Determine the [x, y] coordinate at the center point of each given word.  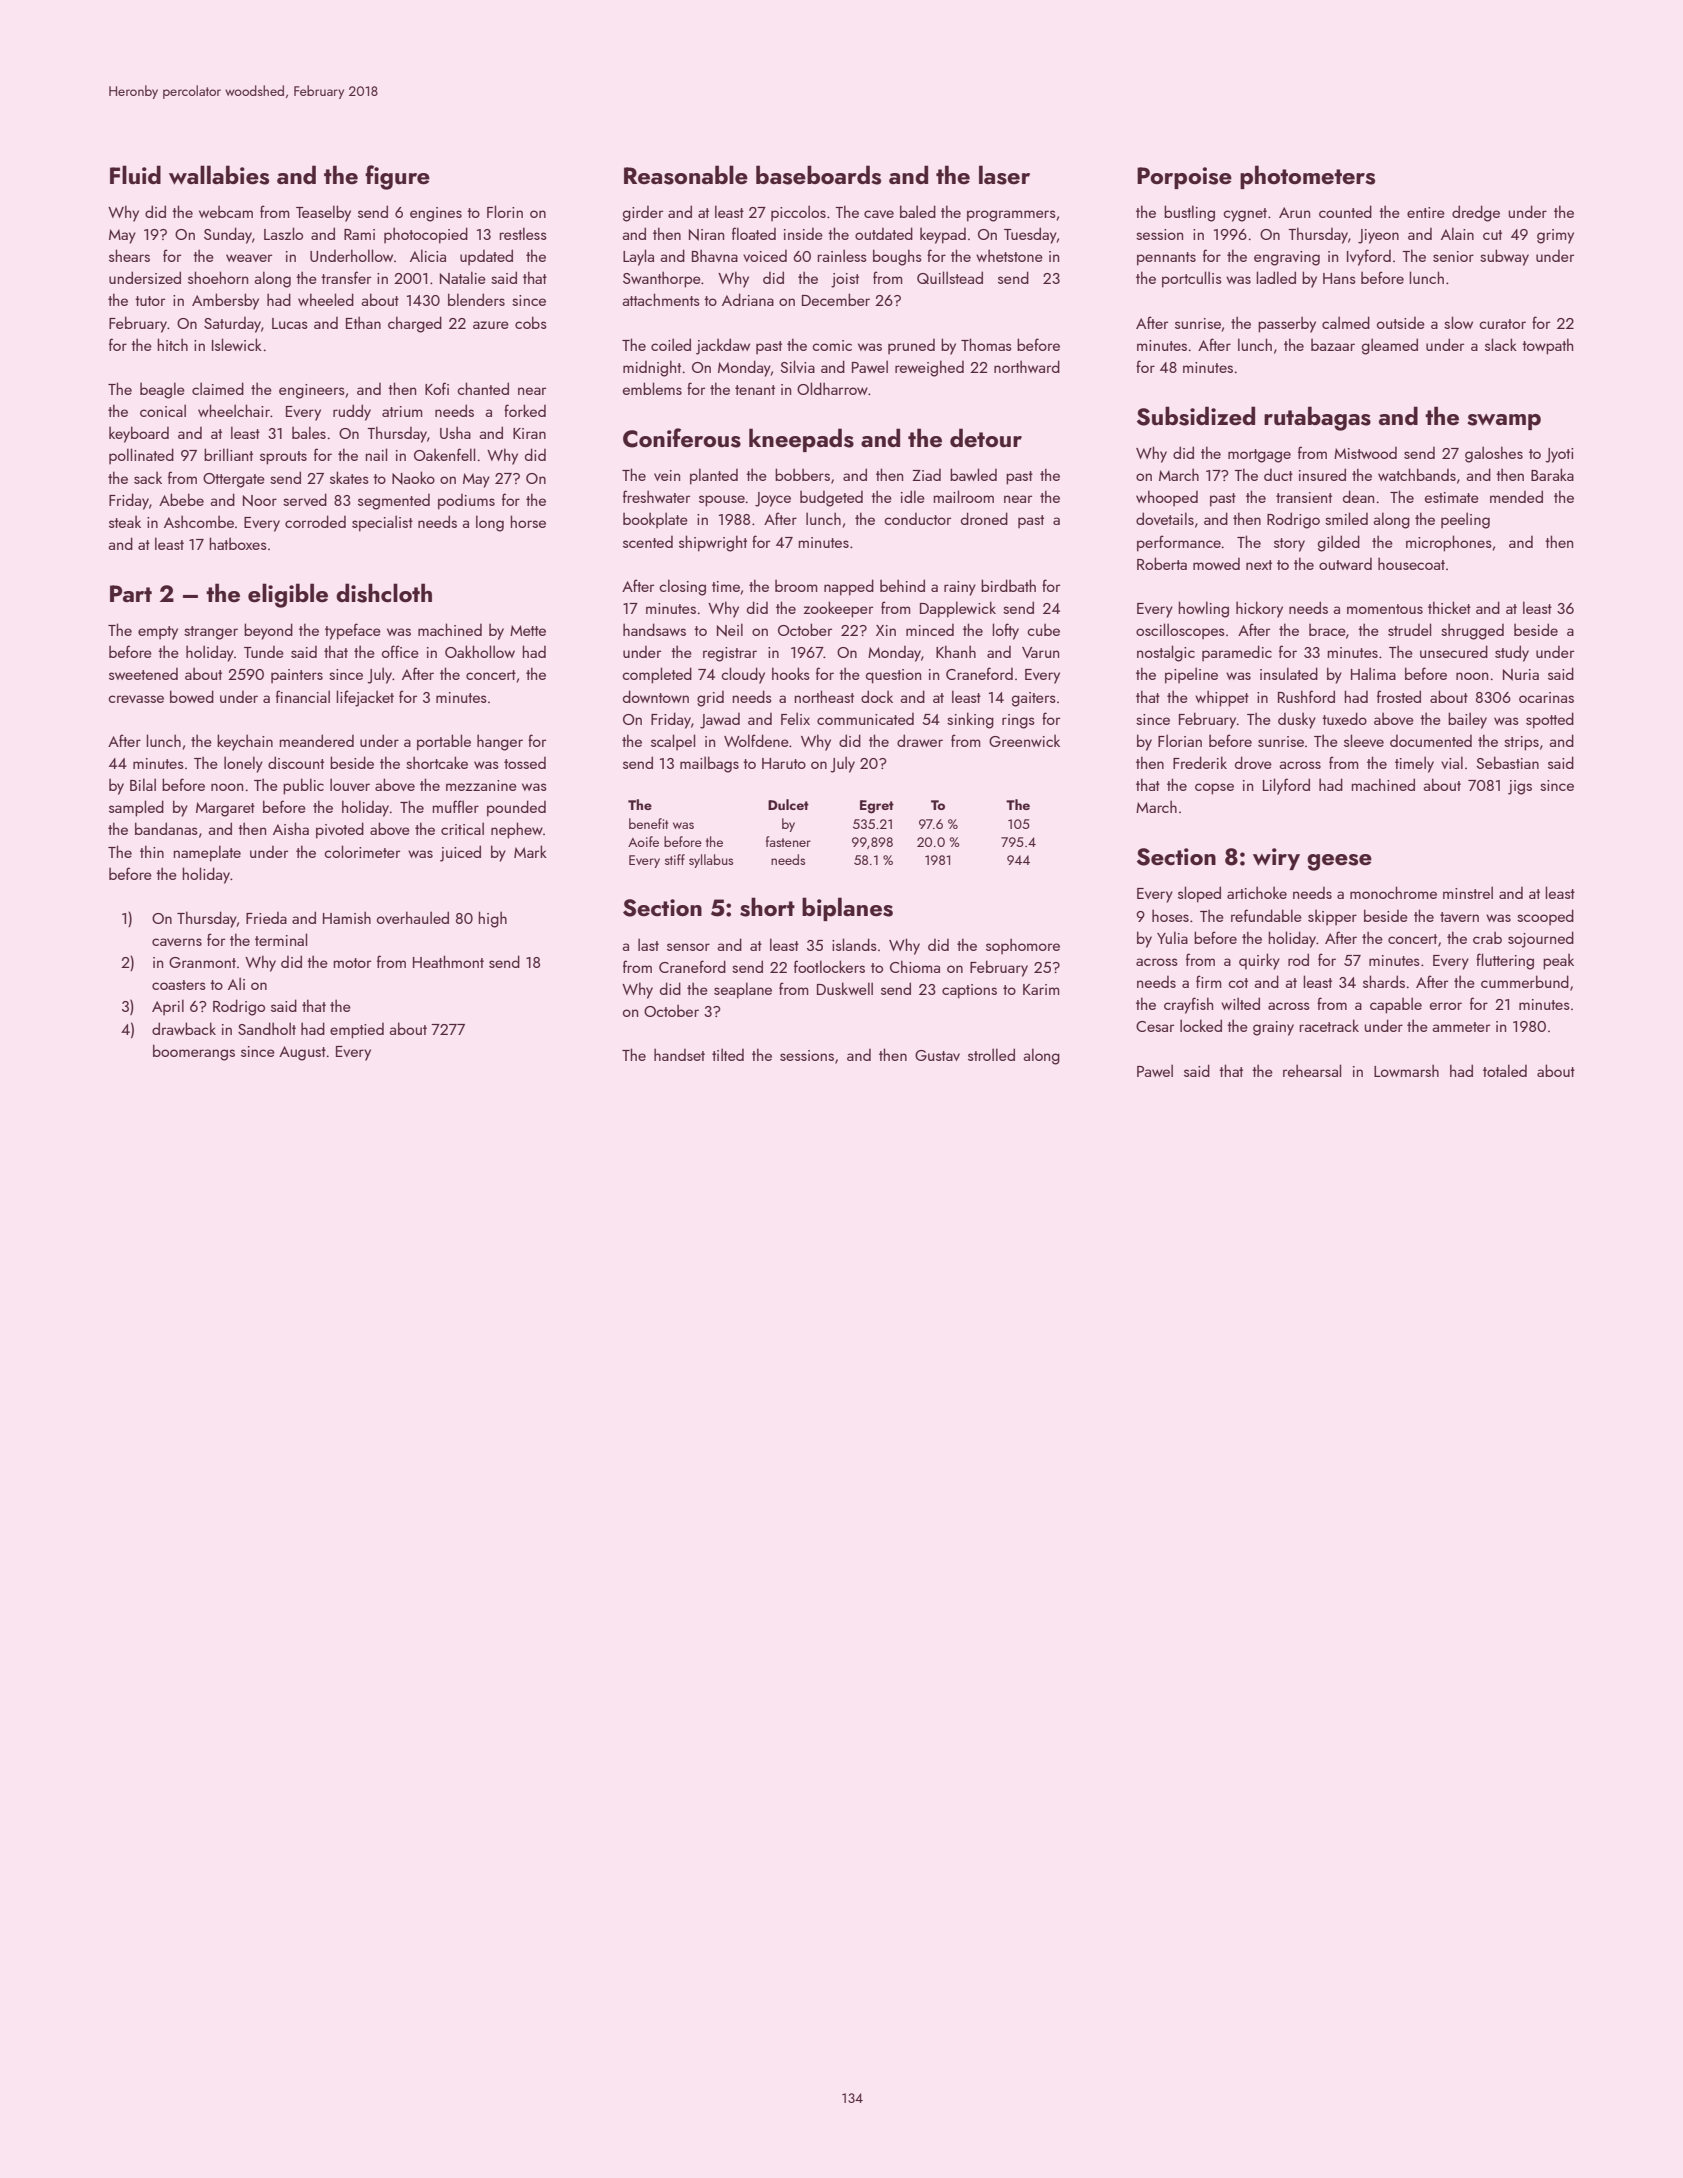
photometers [1307, 177]
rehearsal [1312, 1070]
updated [486, 257]
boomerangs [194, 1052]
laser [1004, 175]
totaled [1505, 1070]
